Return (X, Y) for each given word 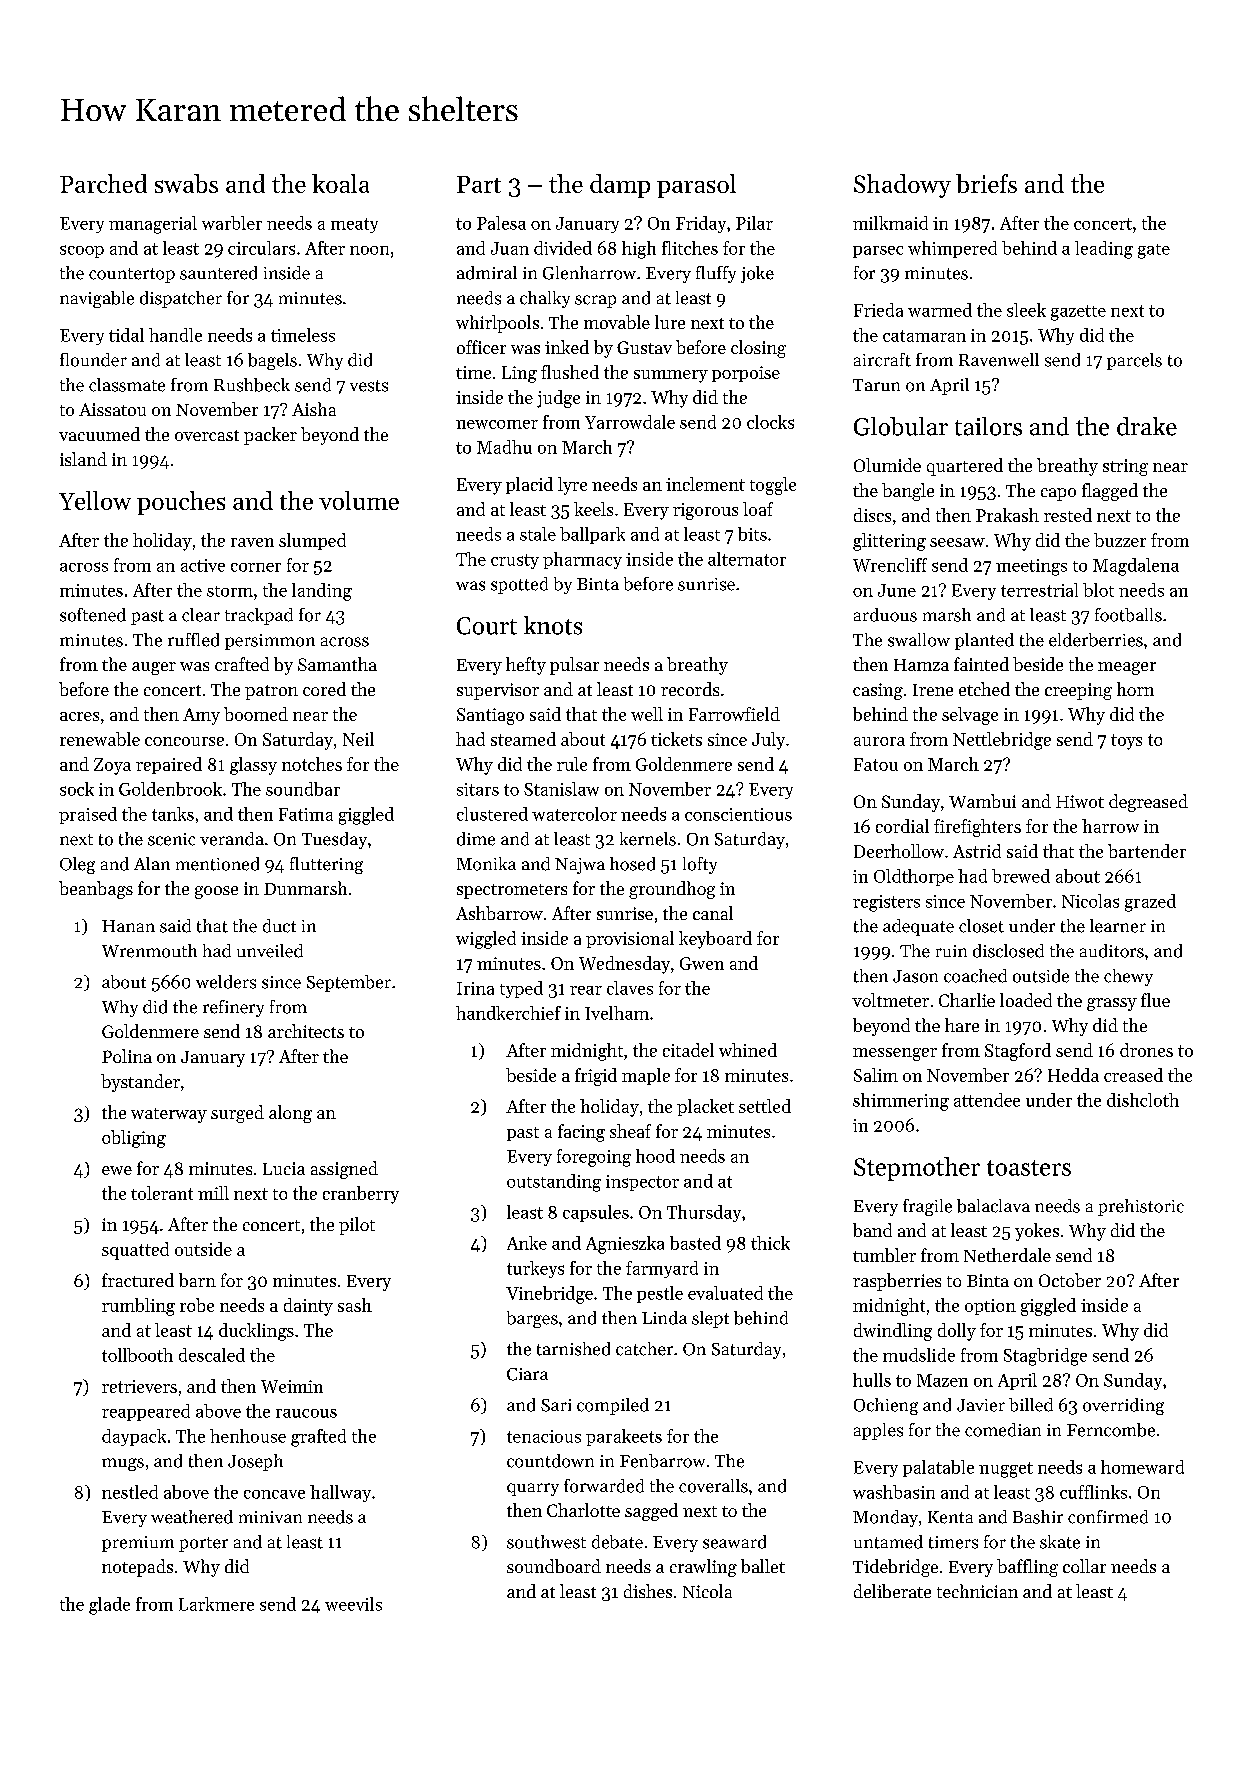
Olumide (887, 465)
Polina (127, 1056)
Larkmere (216, 1604)
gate (1154, 251)
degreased (1148, 803)
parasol (696, 186)
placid (529, 485)
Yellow (95, 500)
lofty (700, 865)
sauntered (218, 273)
